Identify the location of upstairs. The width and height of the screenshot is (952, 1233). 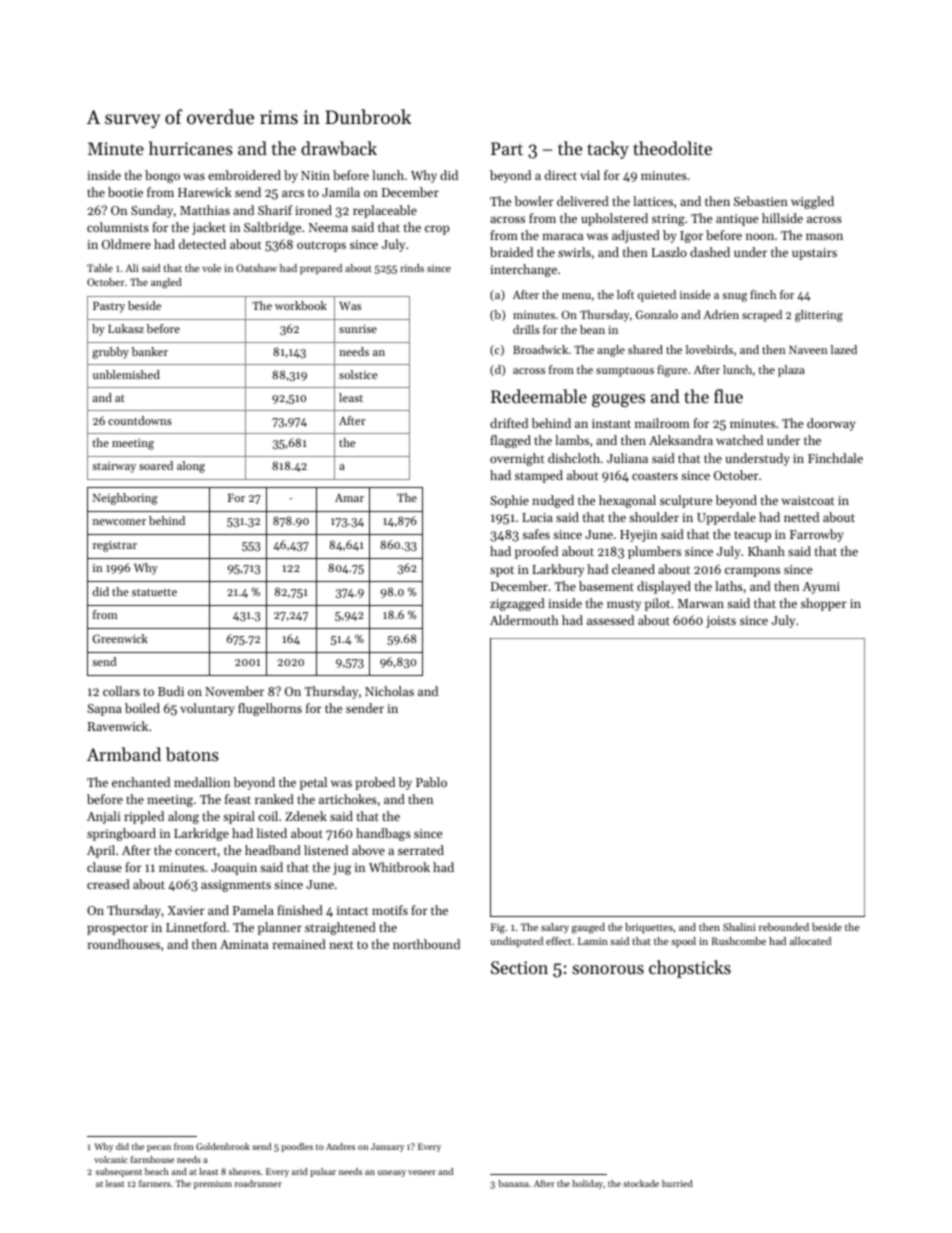
(814, 254).
